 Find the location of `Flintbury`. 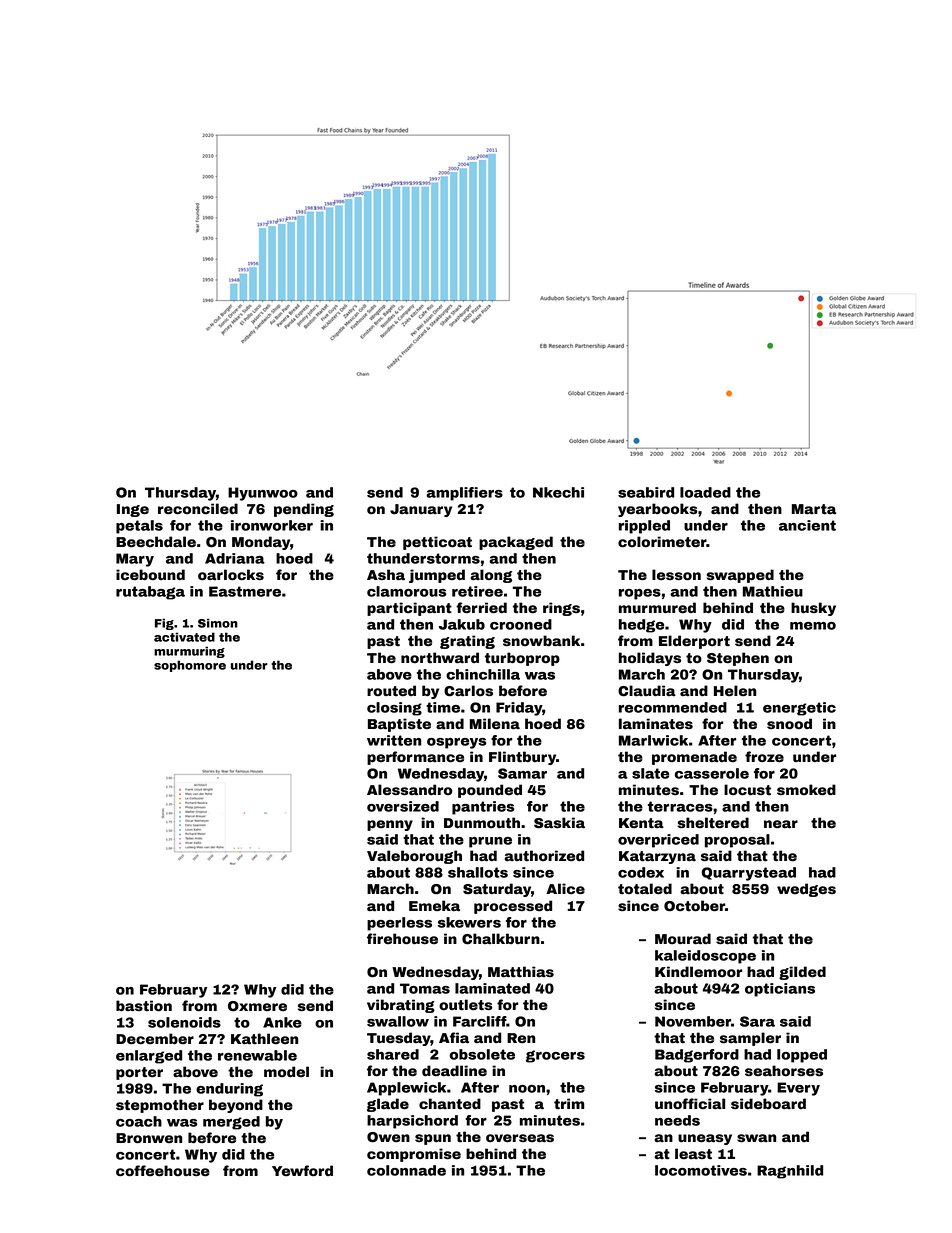

Flintbury is located at coordinates (522, 758).
